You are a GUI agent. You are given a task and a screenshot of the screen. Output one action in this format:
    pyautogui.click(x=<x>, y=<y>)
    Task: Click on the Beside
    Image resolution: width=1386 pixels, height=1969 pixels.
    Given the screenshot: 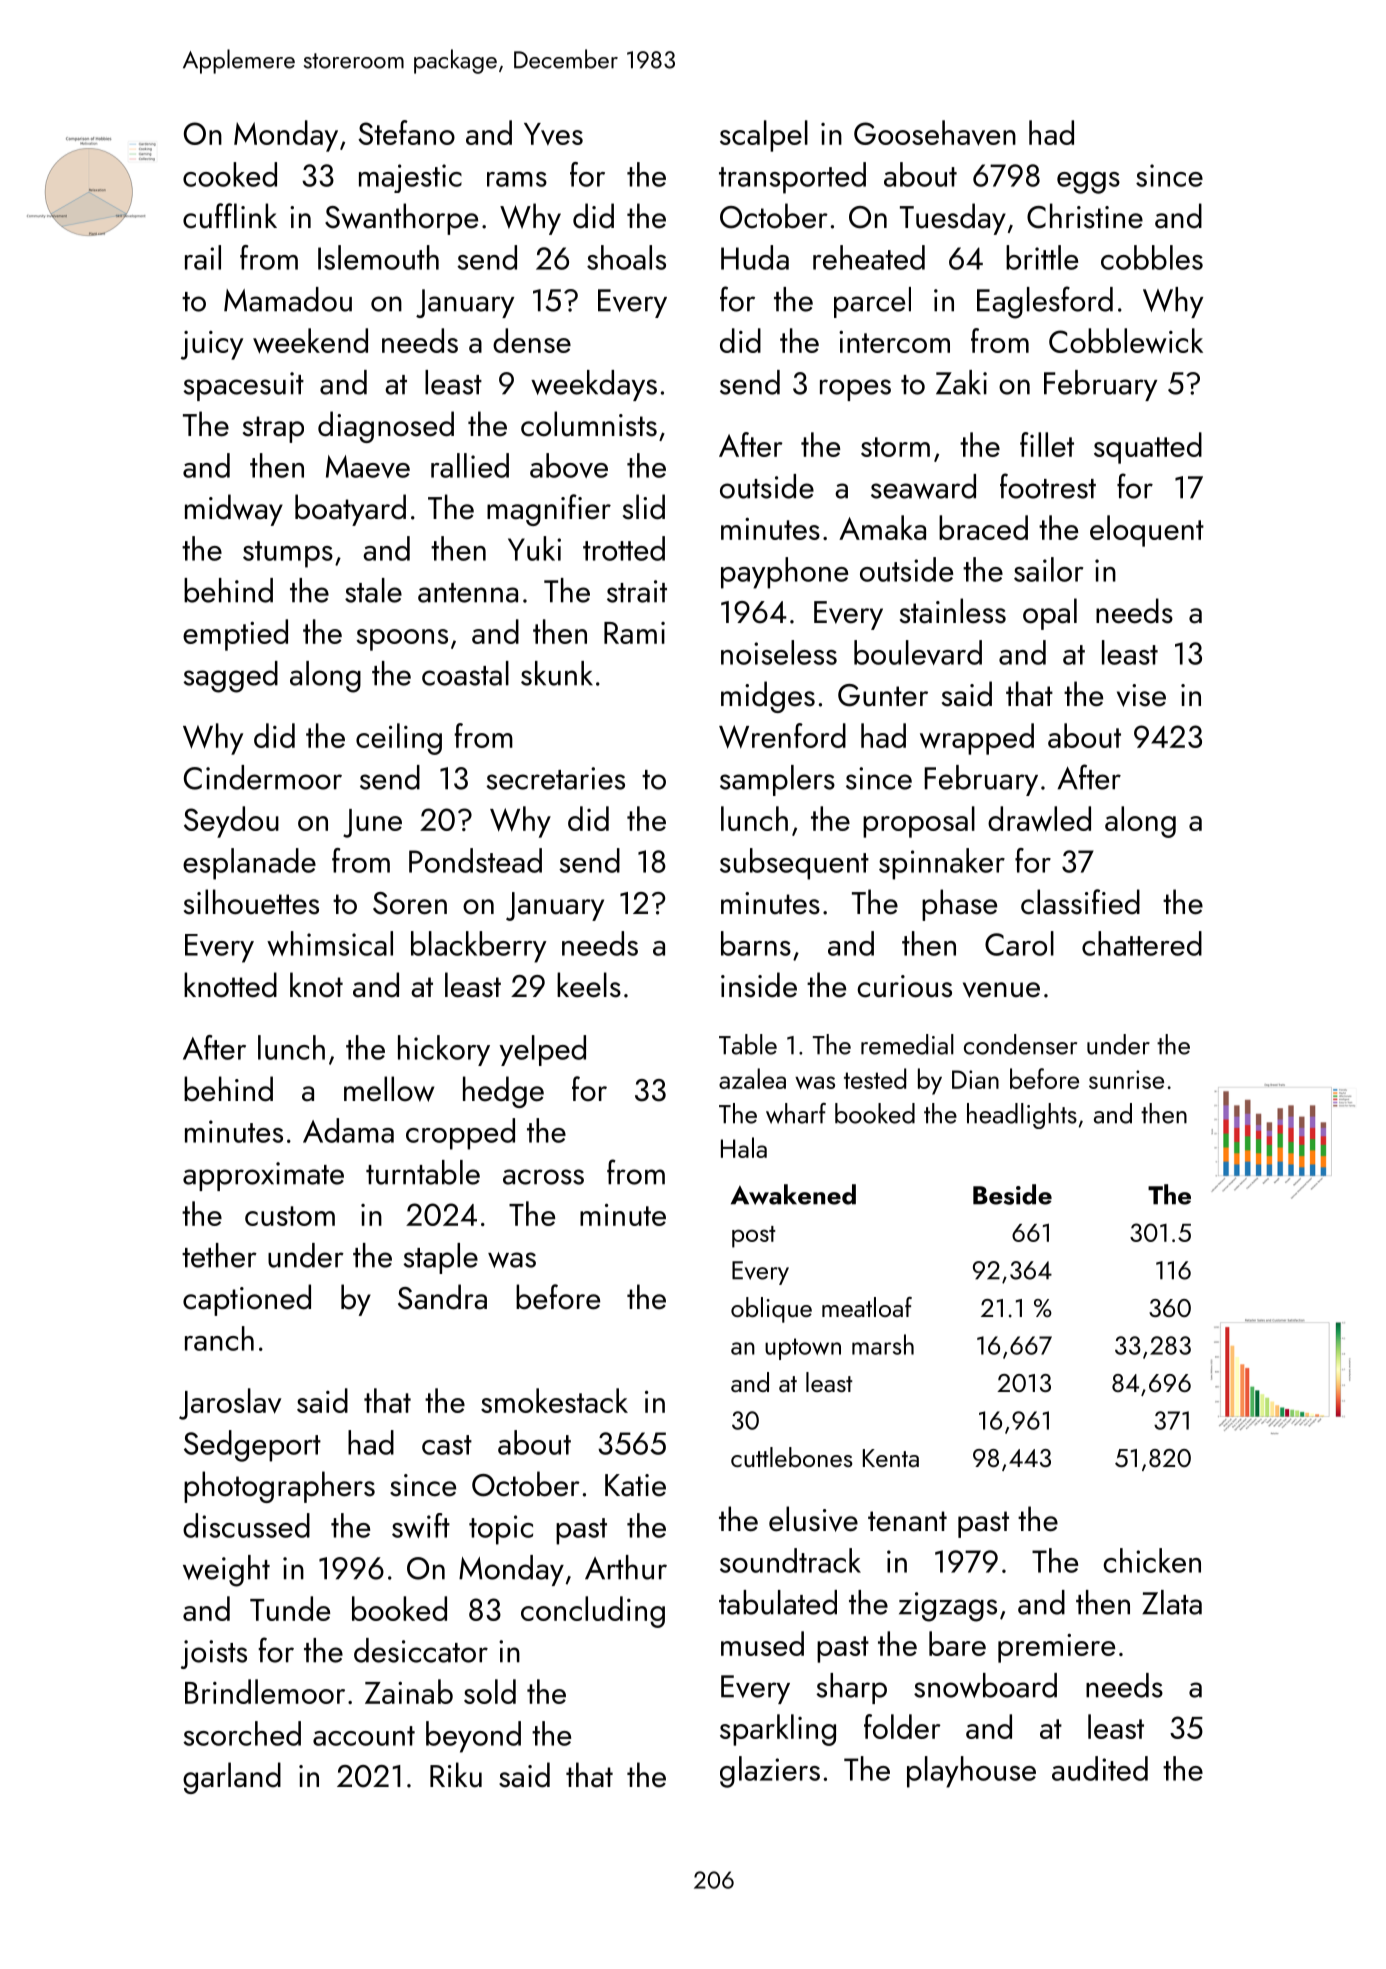 What is the action you would take?
    pyautogui.click(x=1012, y=1194)
